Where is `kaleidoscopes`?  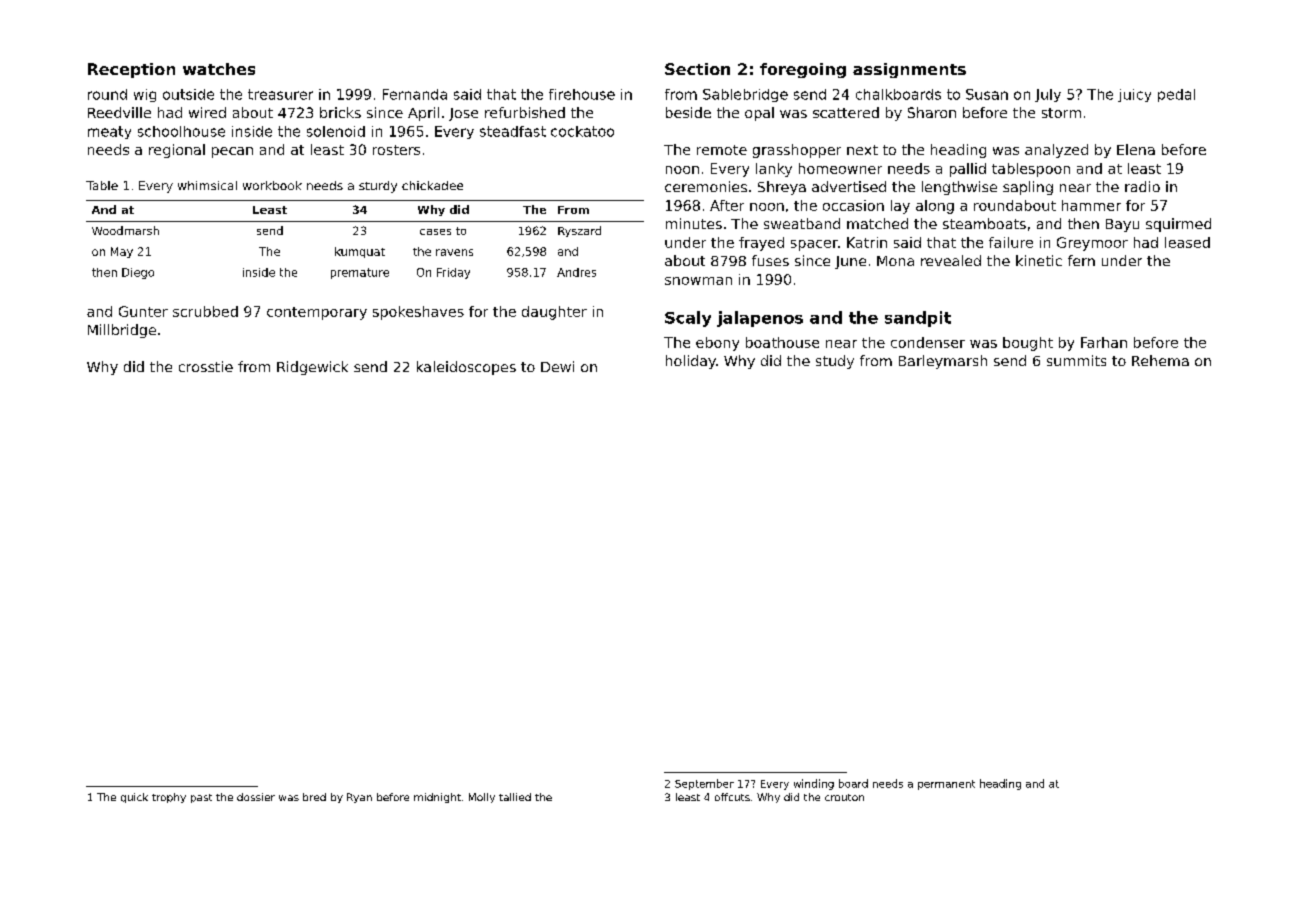 kaleidoscopes is located at coordinates (466, 368).
